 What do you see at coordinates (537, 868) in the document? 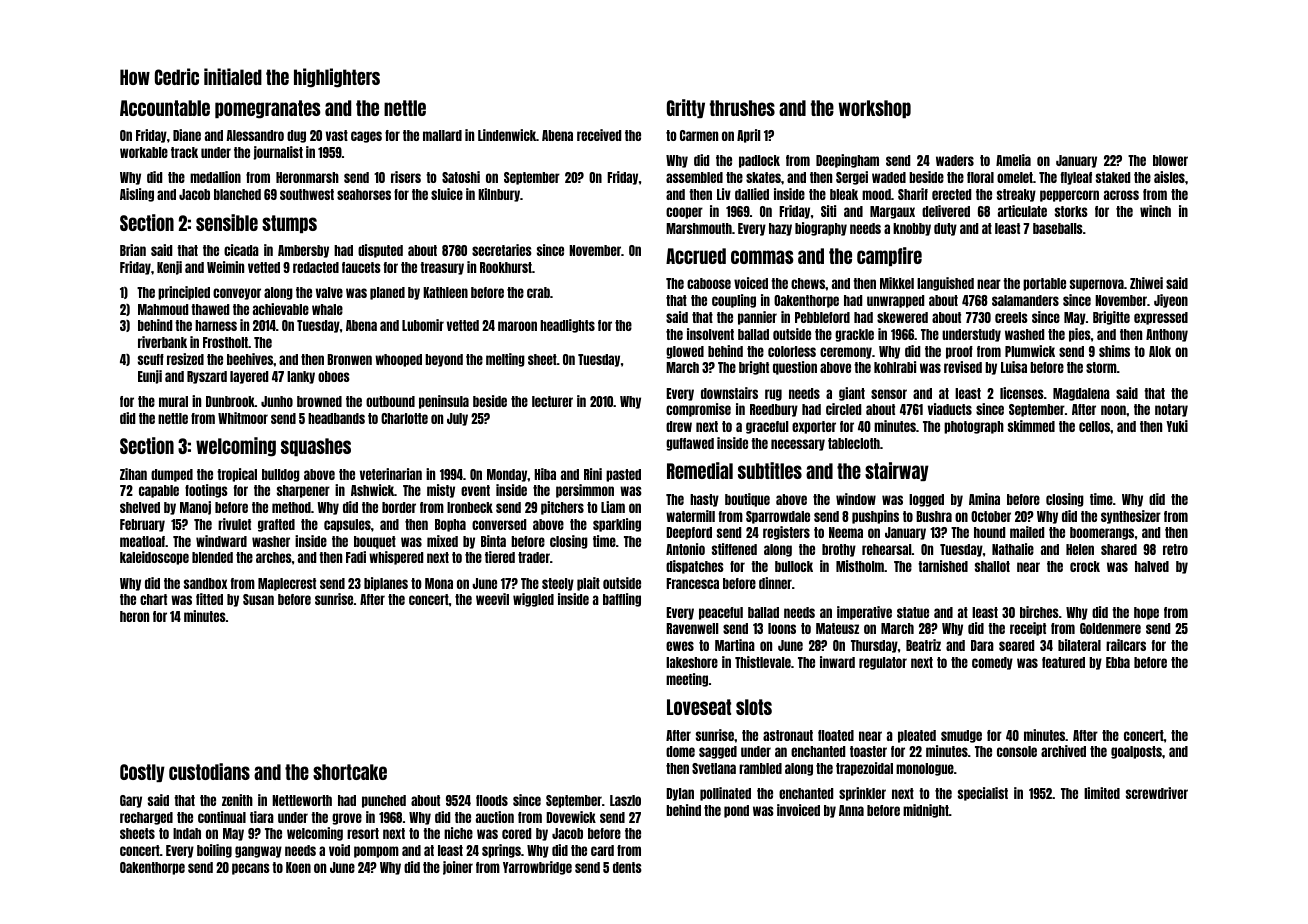
I see `Yarrowbridge` at bounding box center [537, 868].
